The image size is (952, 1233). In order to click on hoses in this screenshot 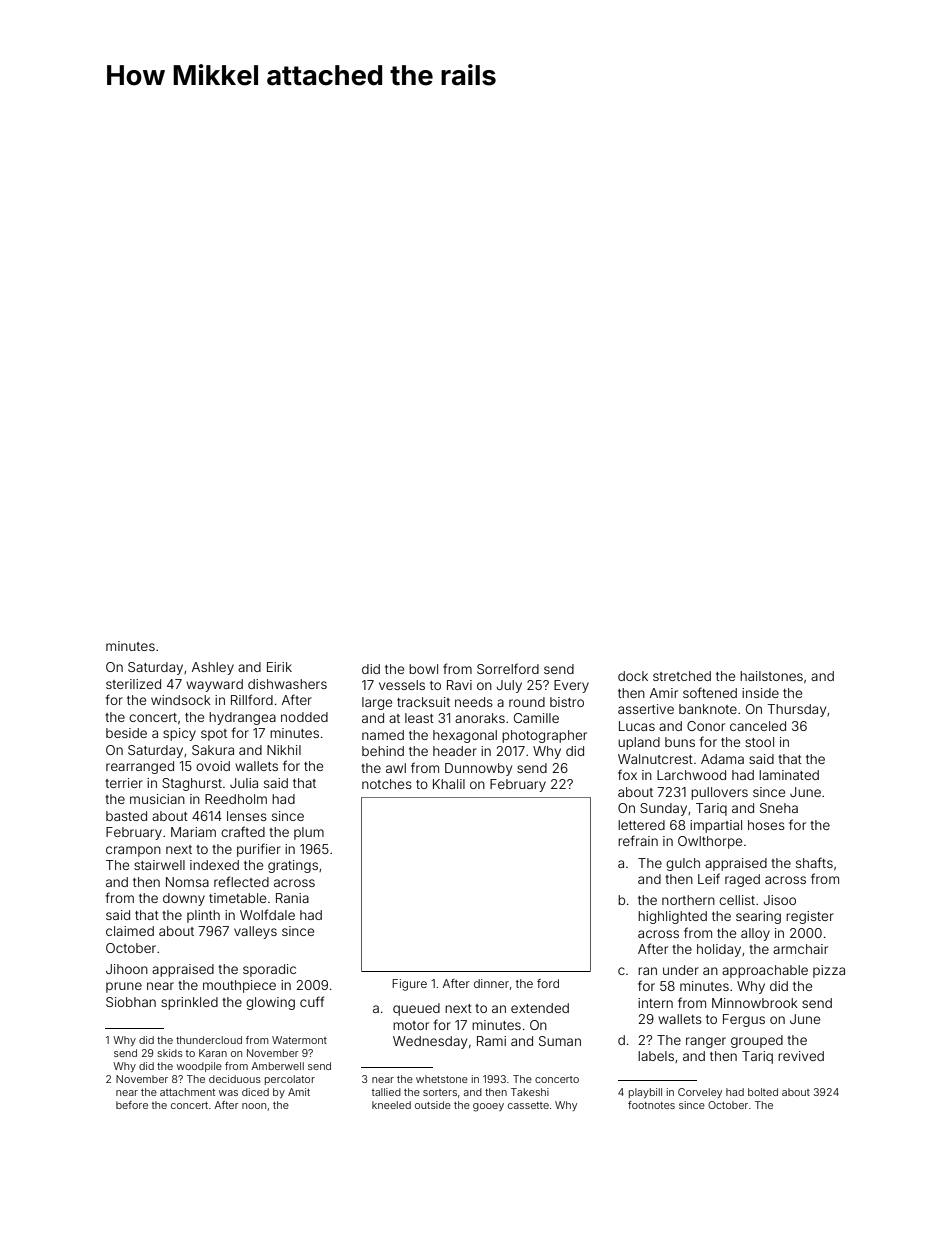, I will do `click(766, 825)`.
